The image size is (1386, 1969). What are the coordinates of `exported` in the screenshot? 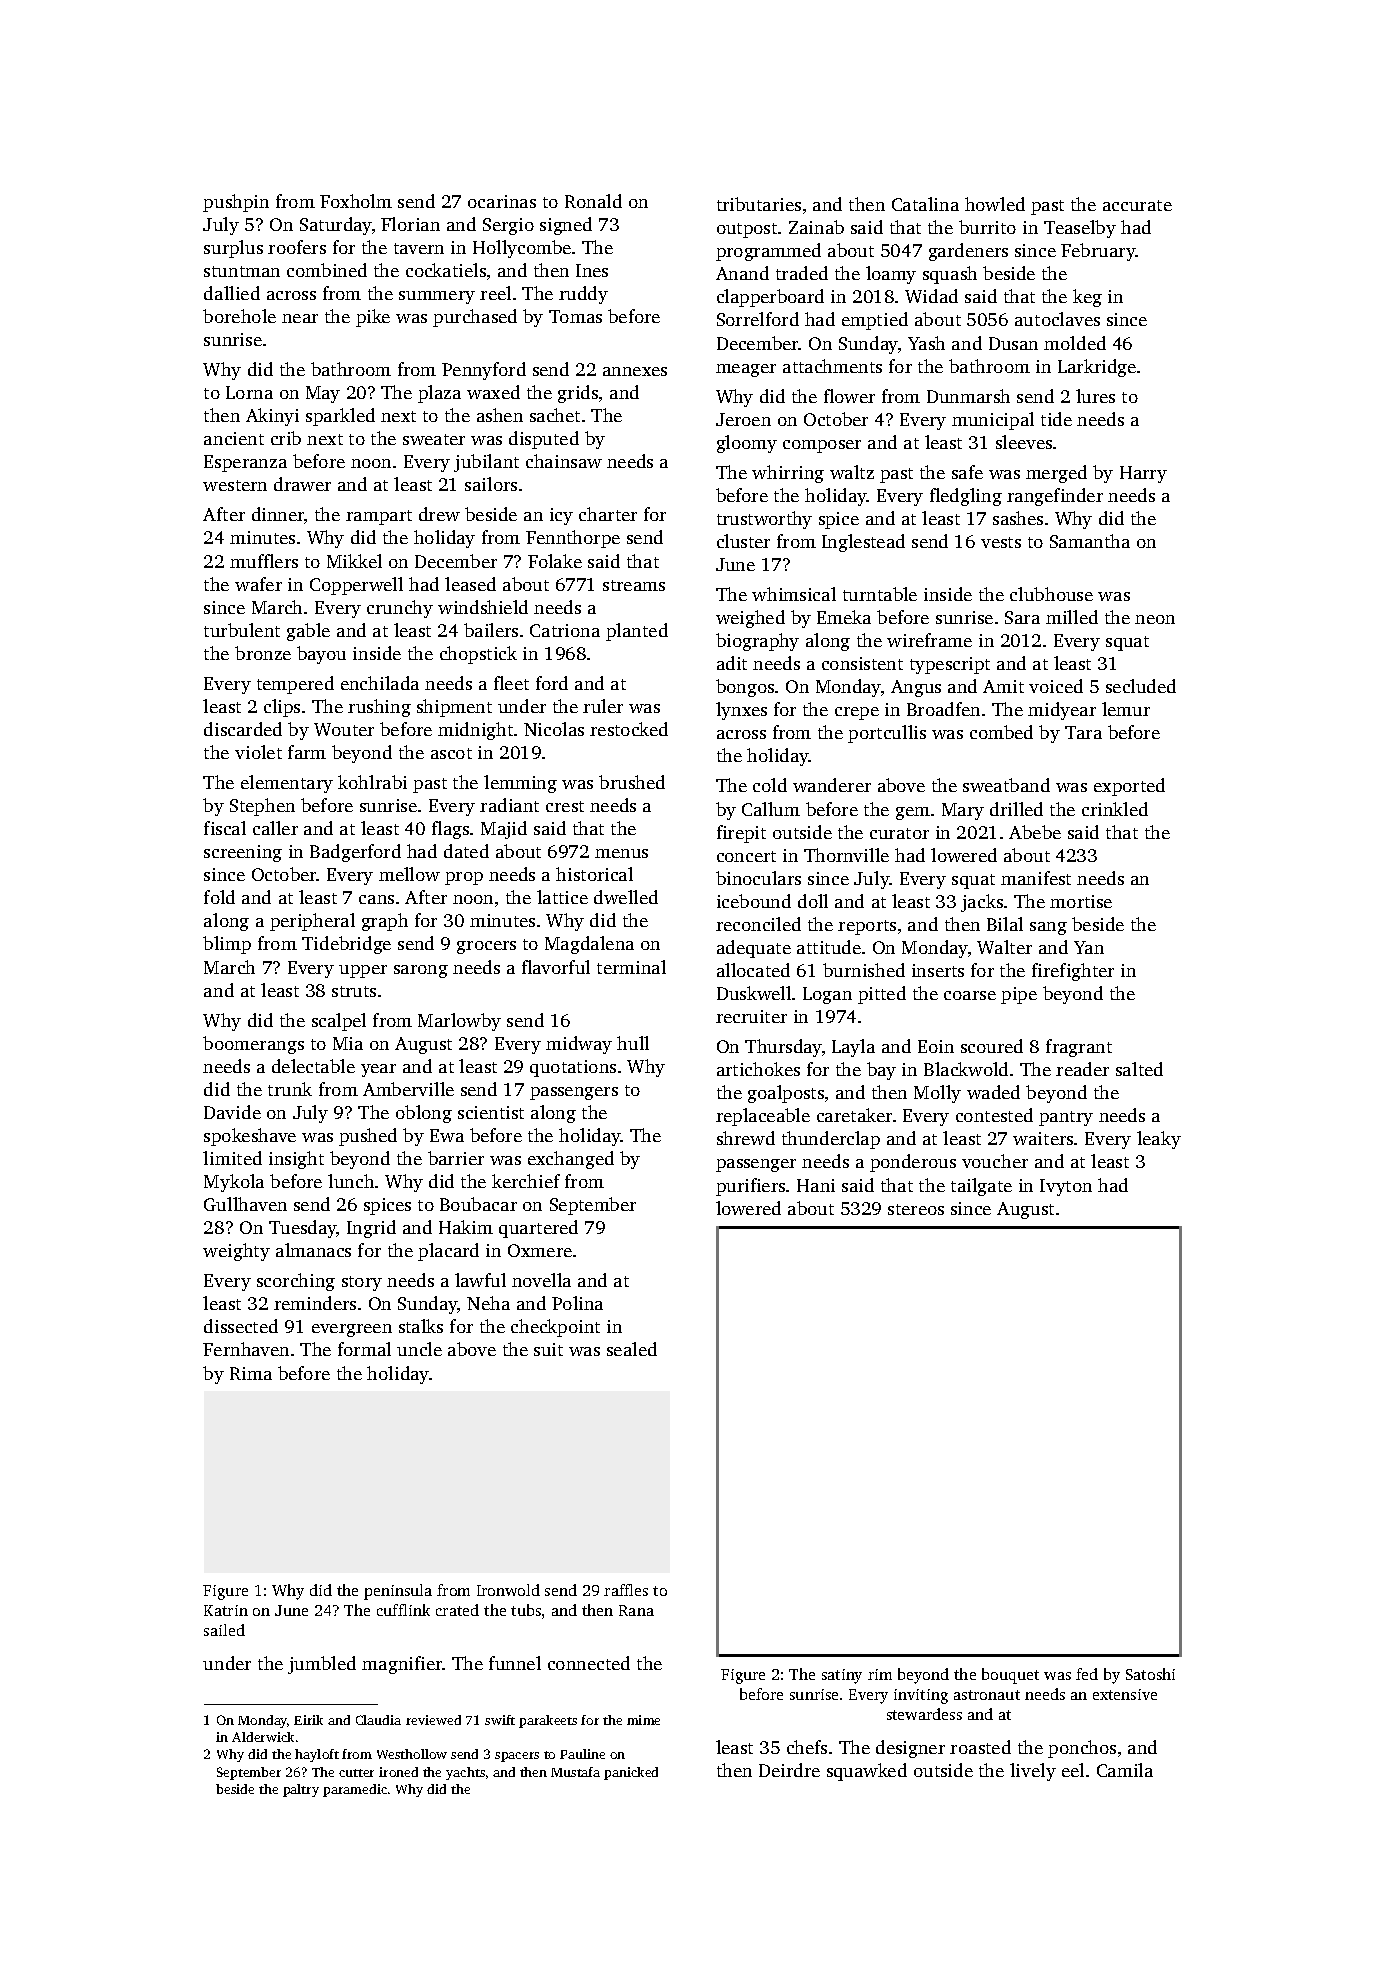 It's located at (1129, 787).
